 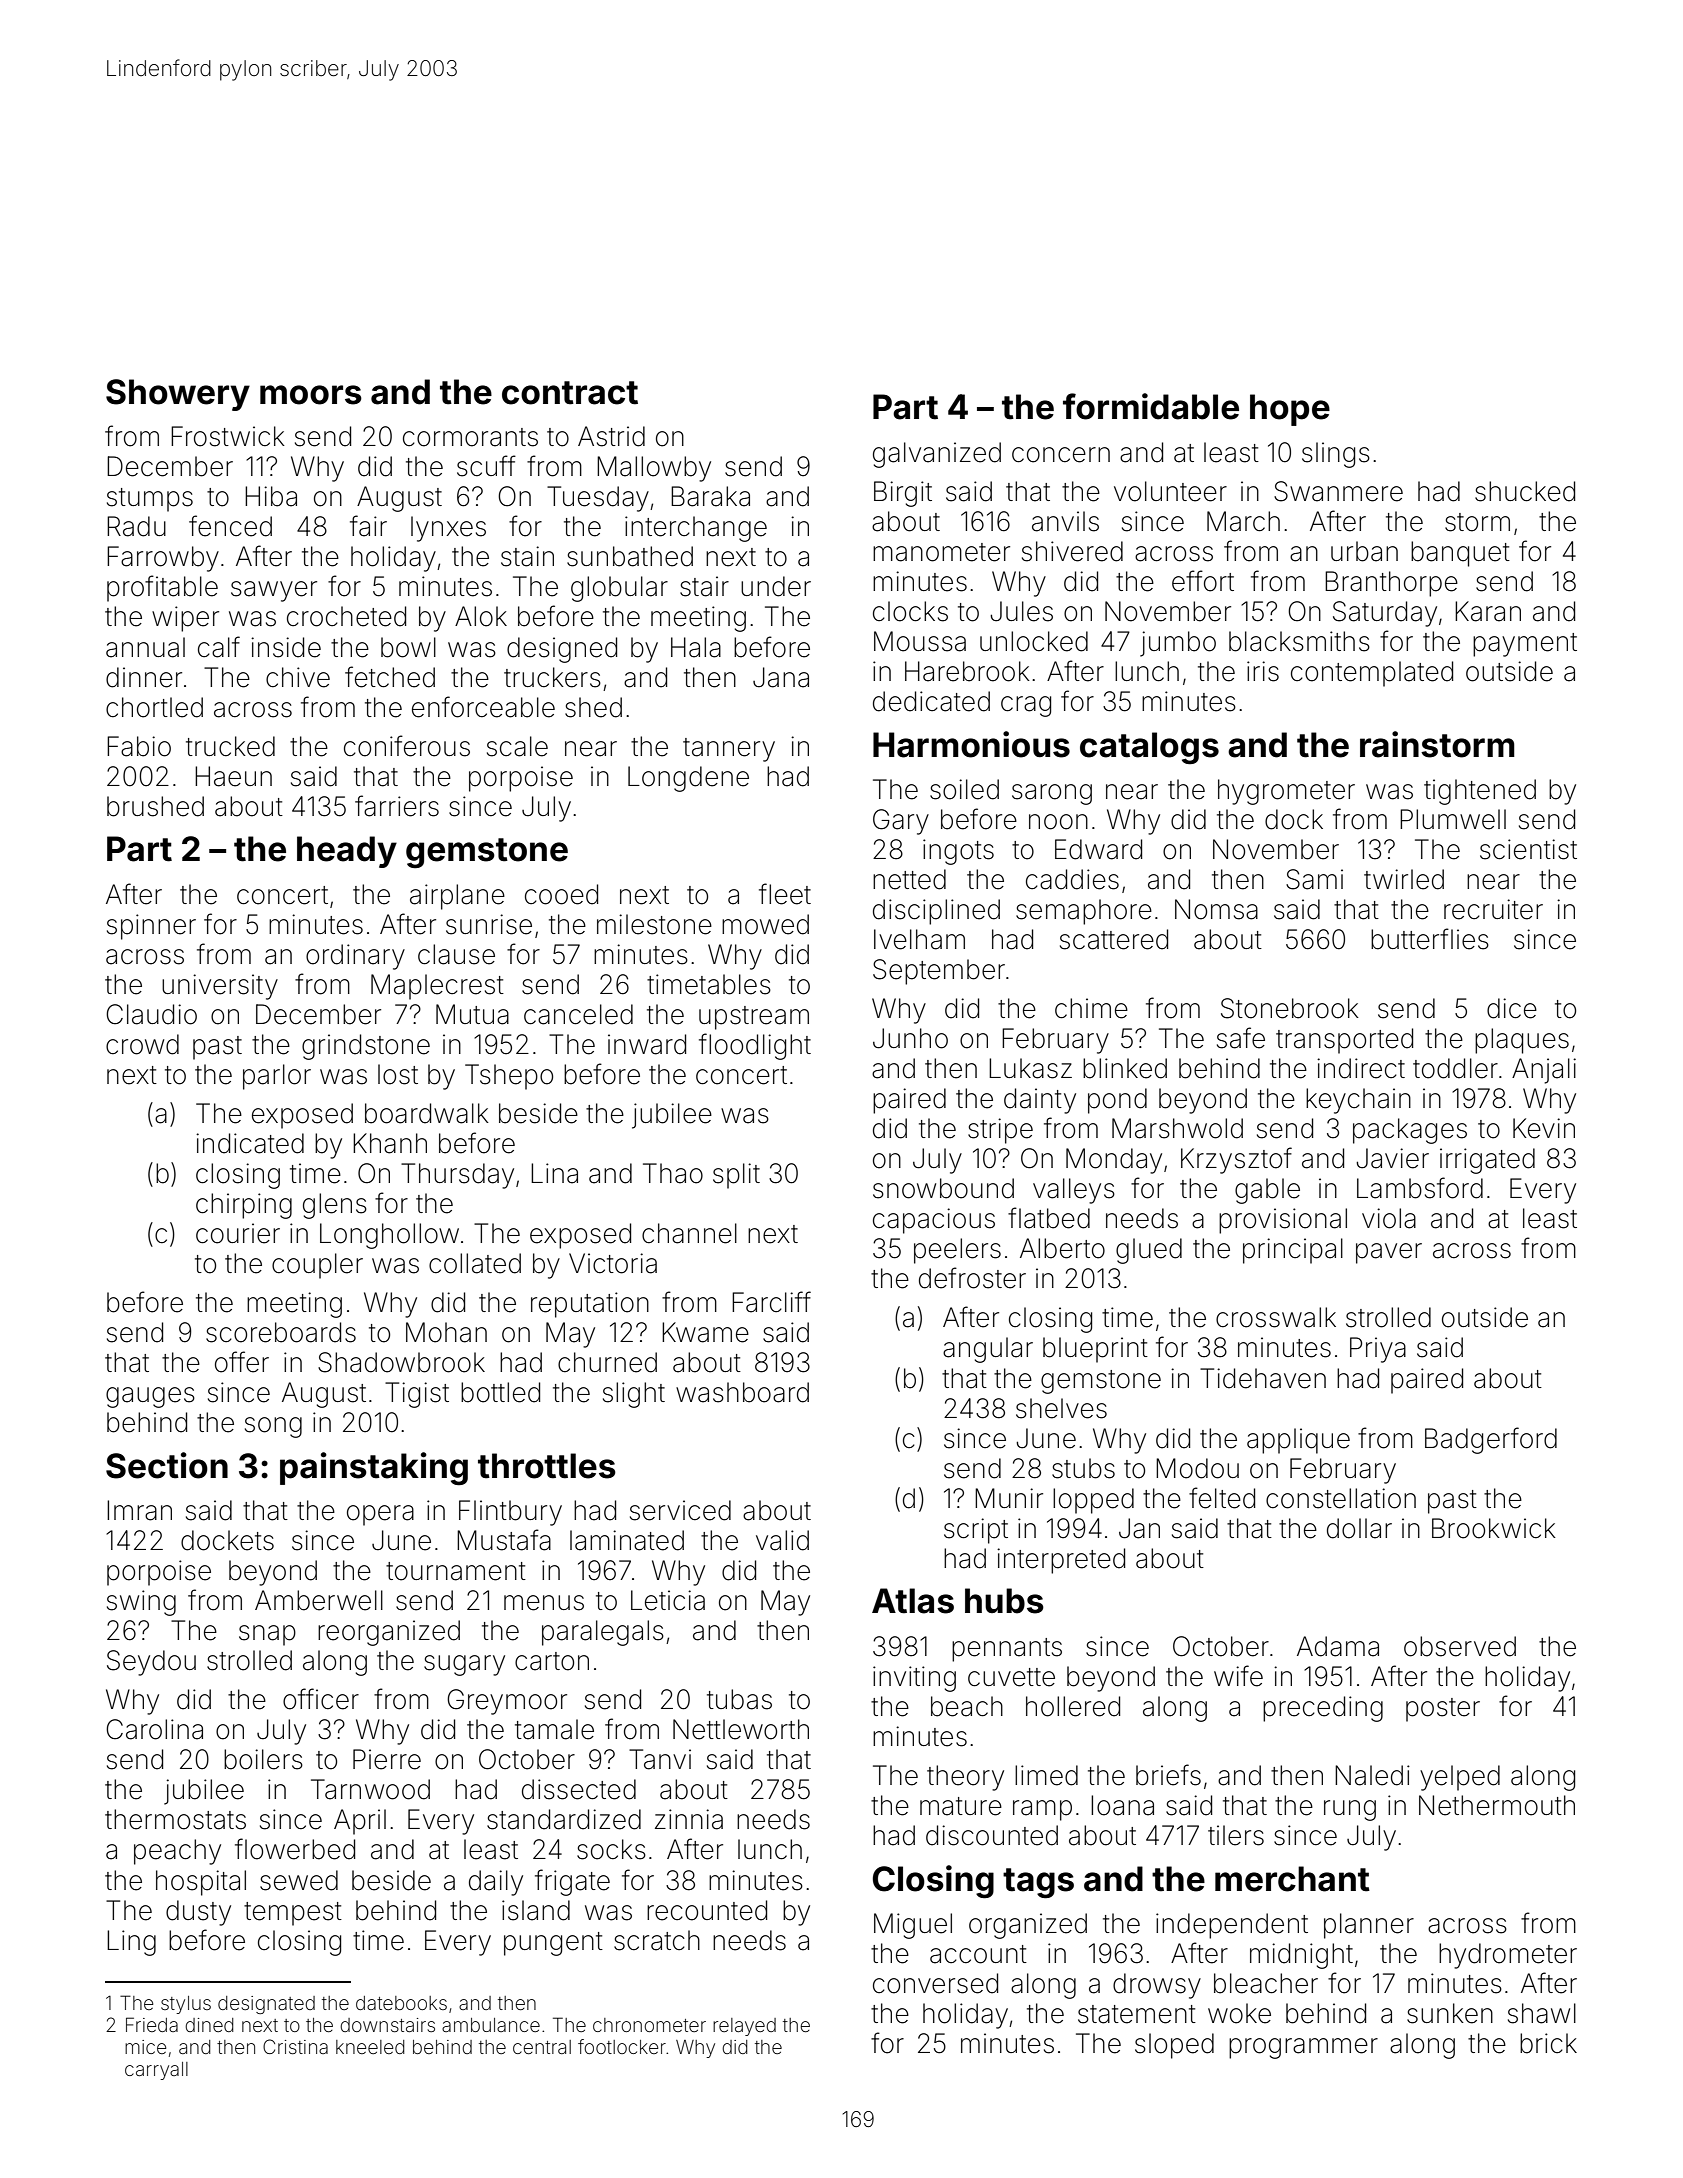 I want to click on relayed, so click(x=744, y=2027).
